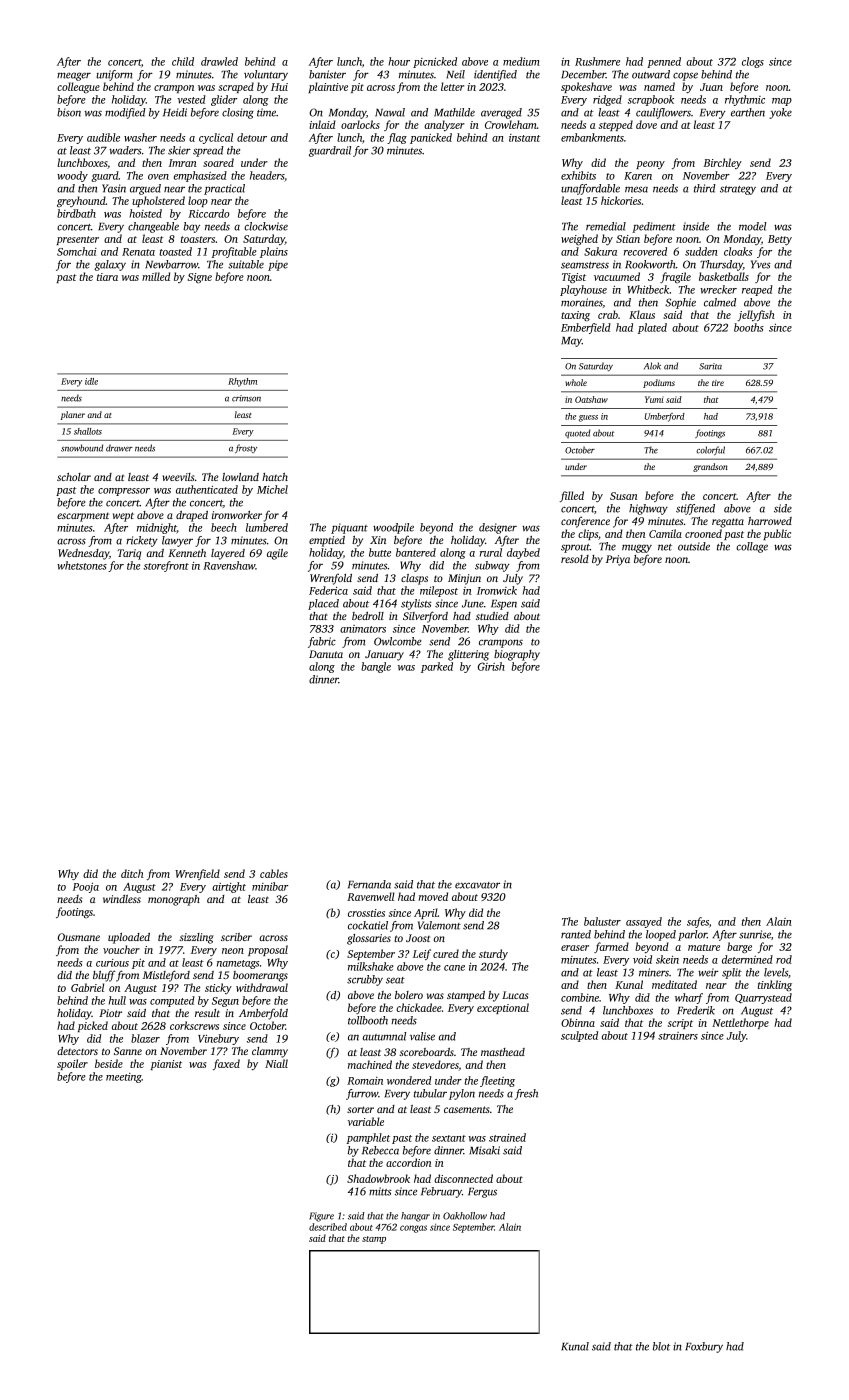 This screenshot has height=1400, width=849. What do you see at coordinates (393, 528) in the screenshot?
I see `woodpile` at bounding box center [393, 528].
